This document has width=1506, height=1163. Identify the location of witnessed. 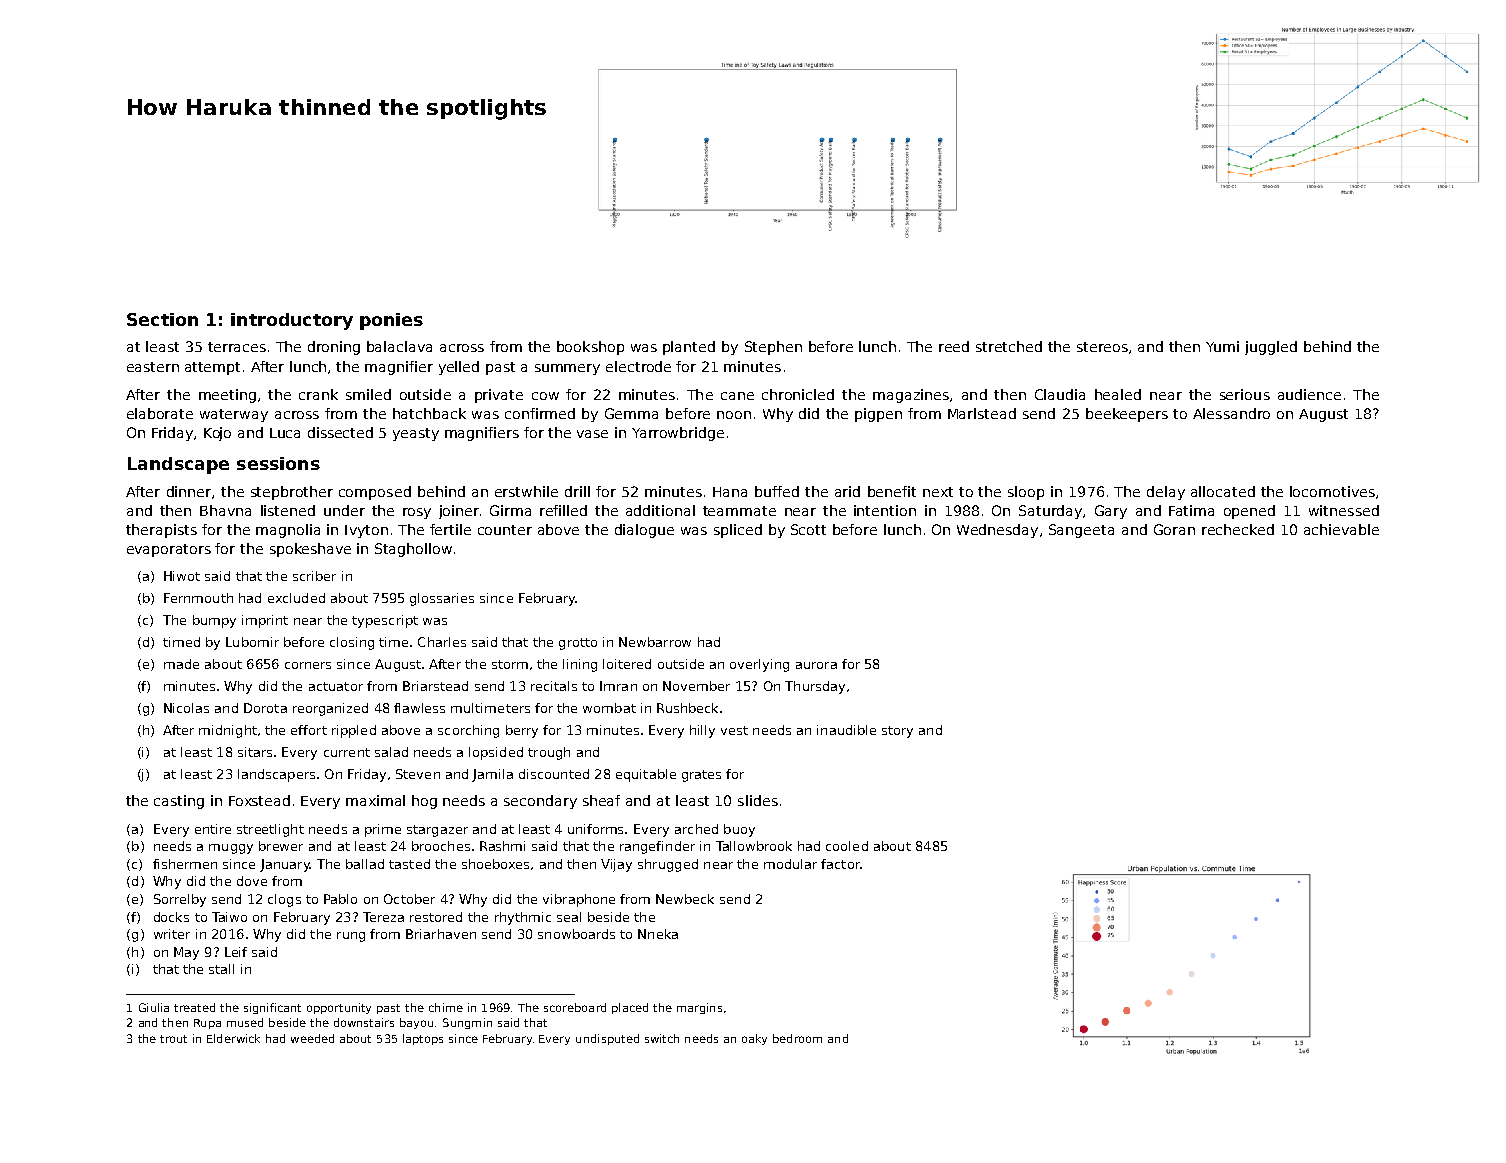
(1344, 510).
